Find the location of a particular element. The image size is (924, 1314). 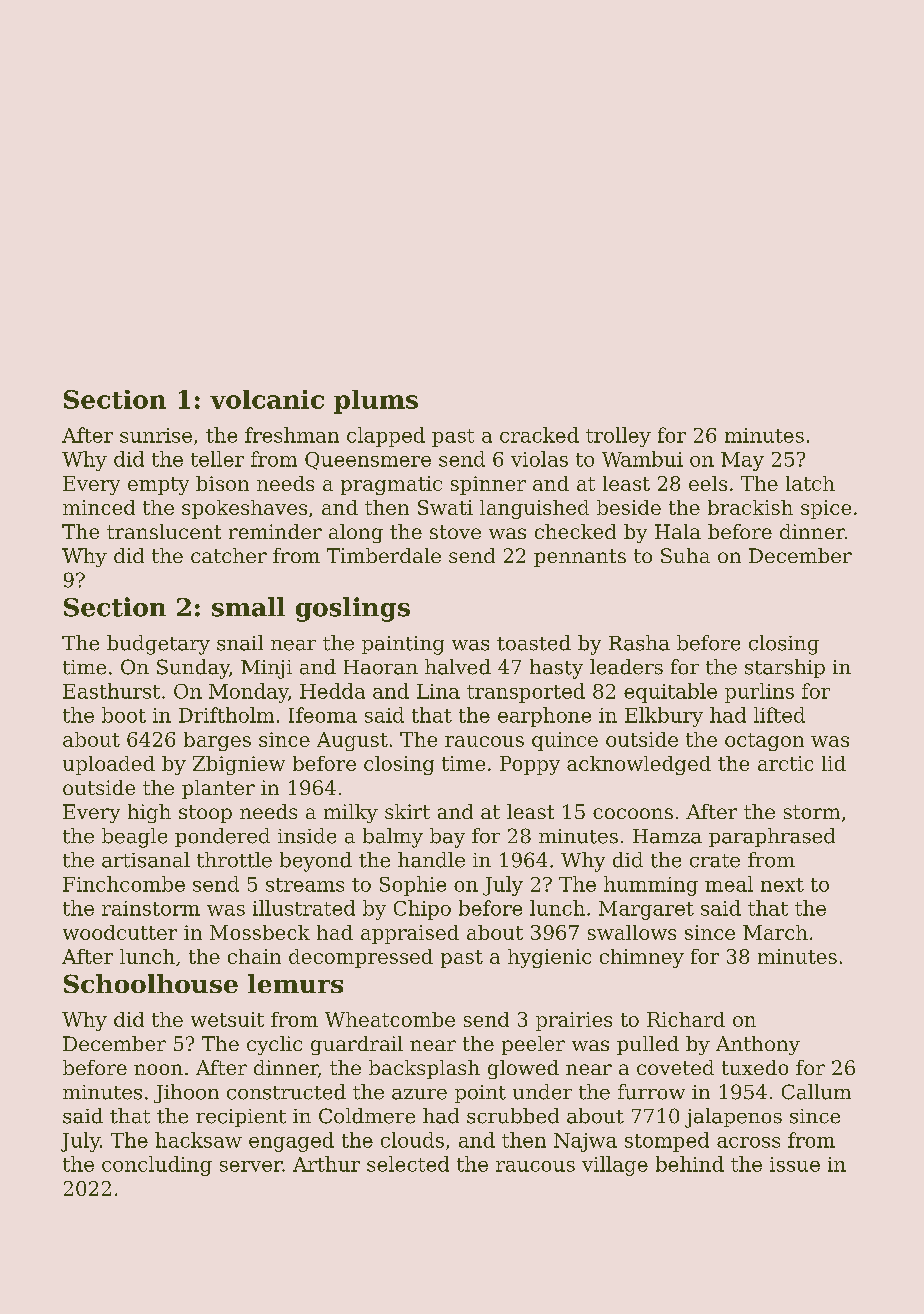

boot is located at coordinates (124, 715).
